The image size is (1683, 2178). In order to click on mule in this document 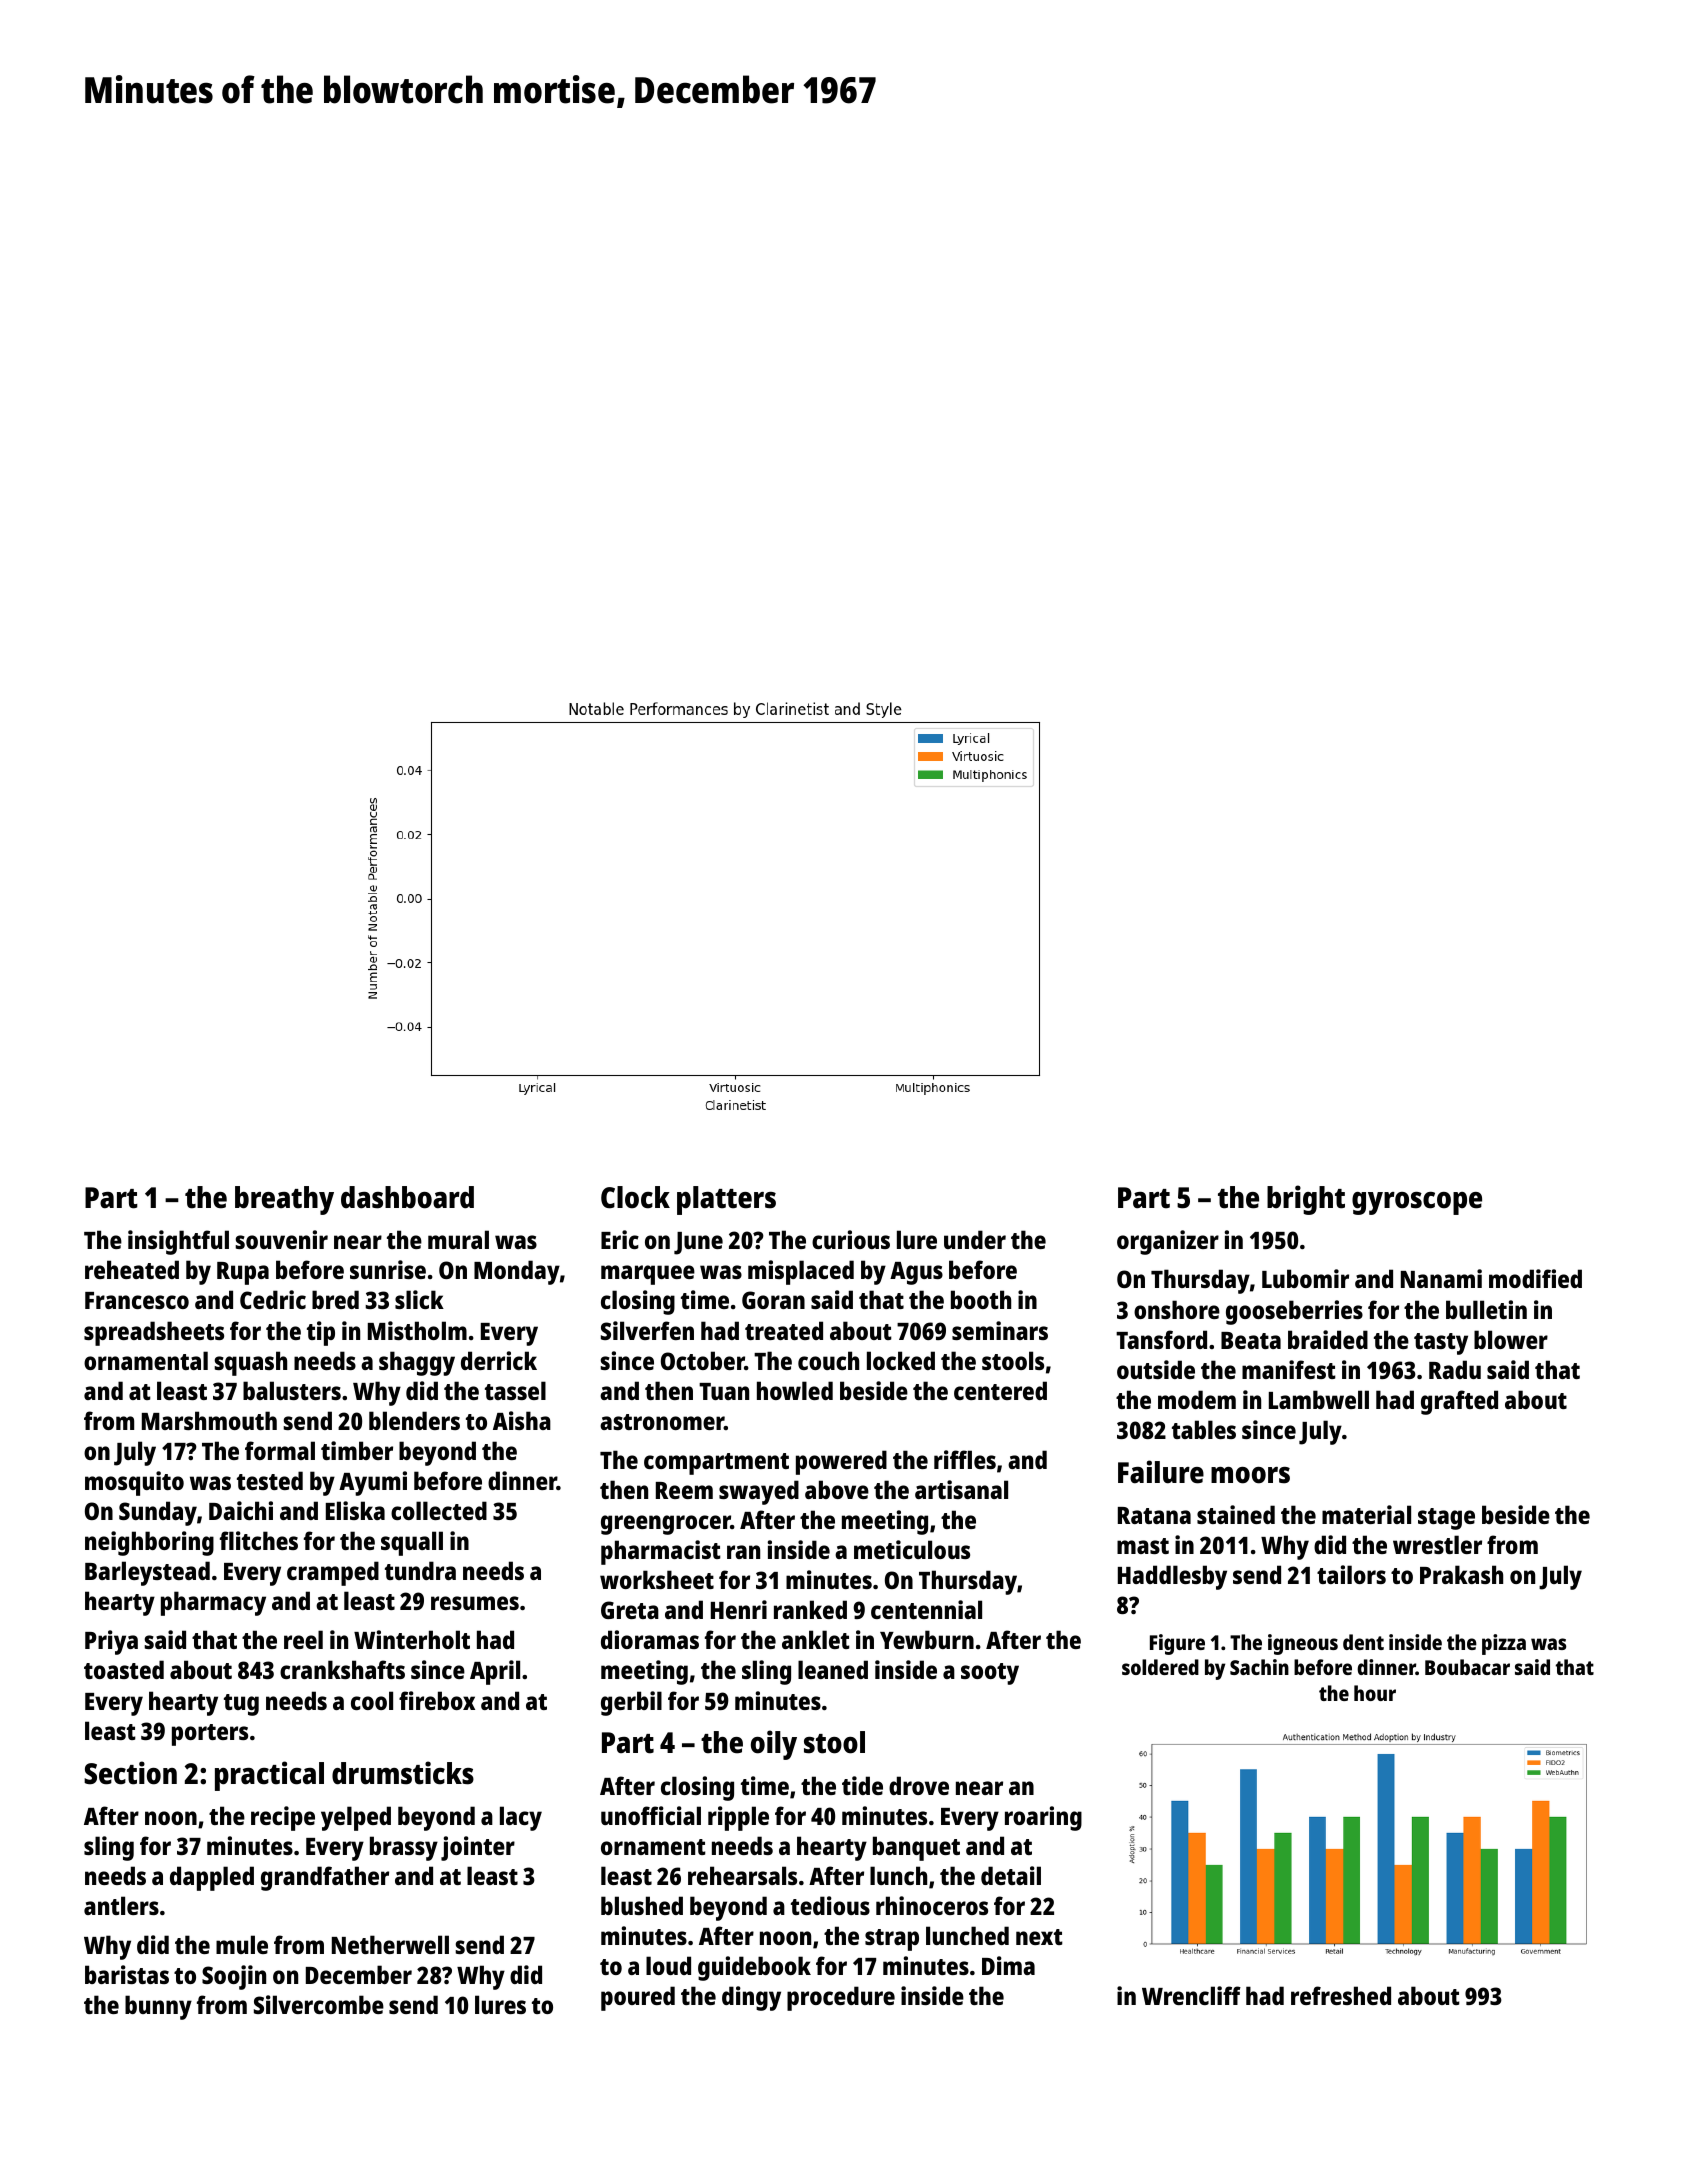, I will do `click(242, 1944)`.
